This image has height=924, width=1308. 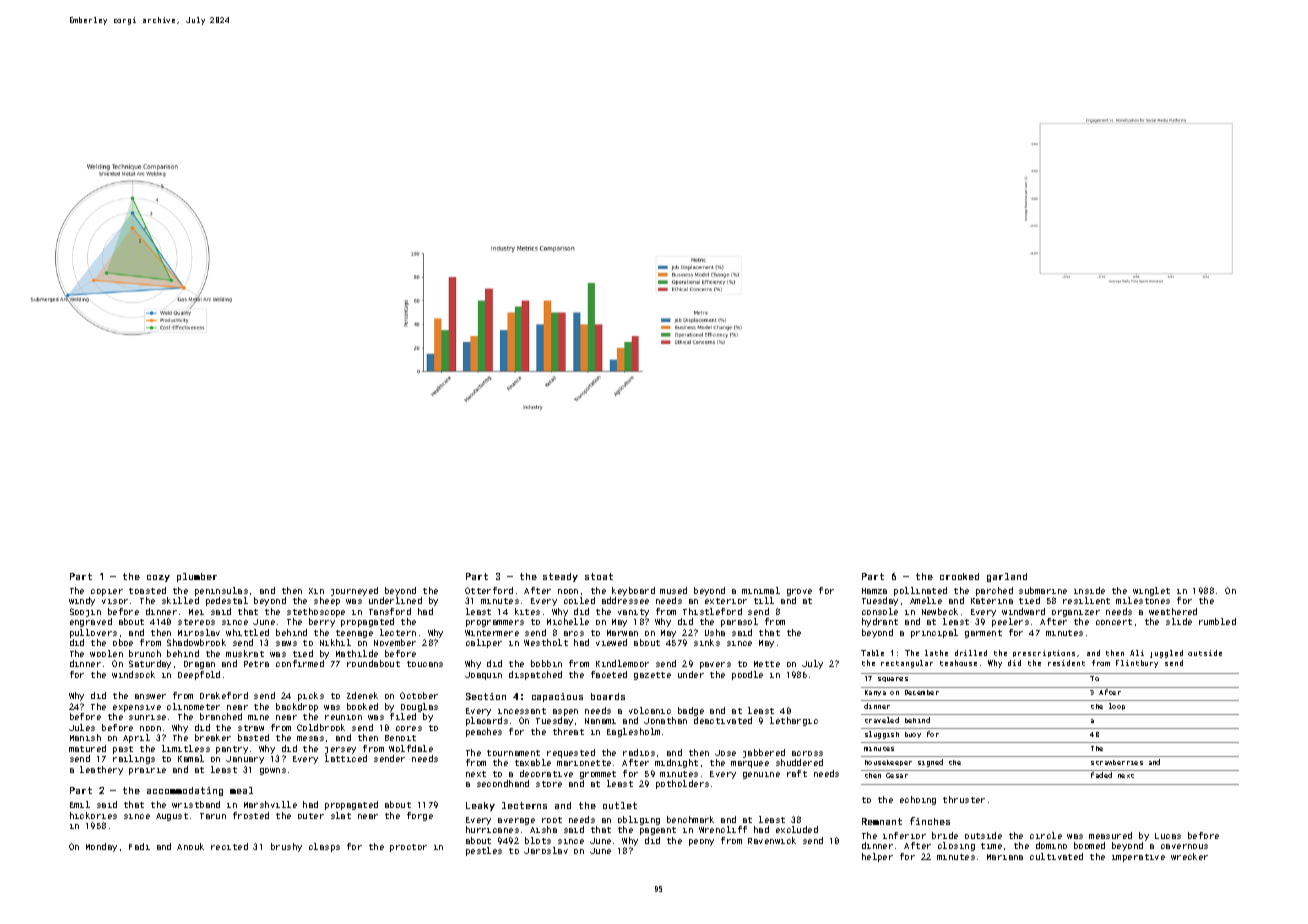 What do you see at coordinates (87, 748) in the image?
I see `matured` at bounding box center [87, 748].
